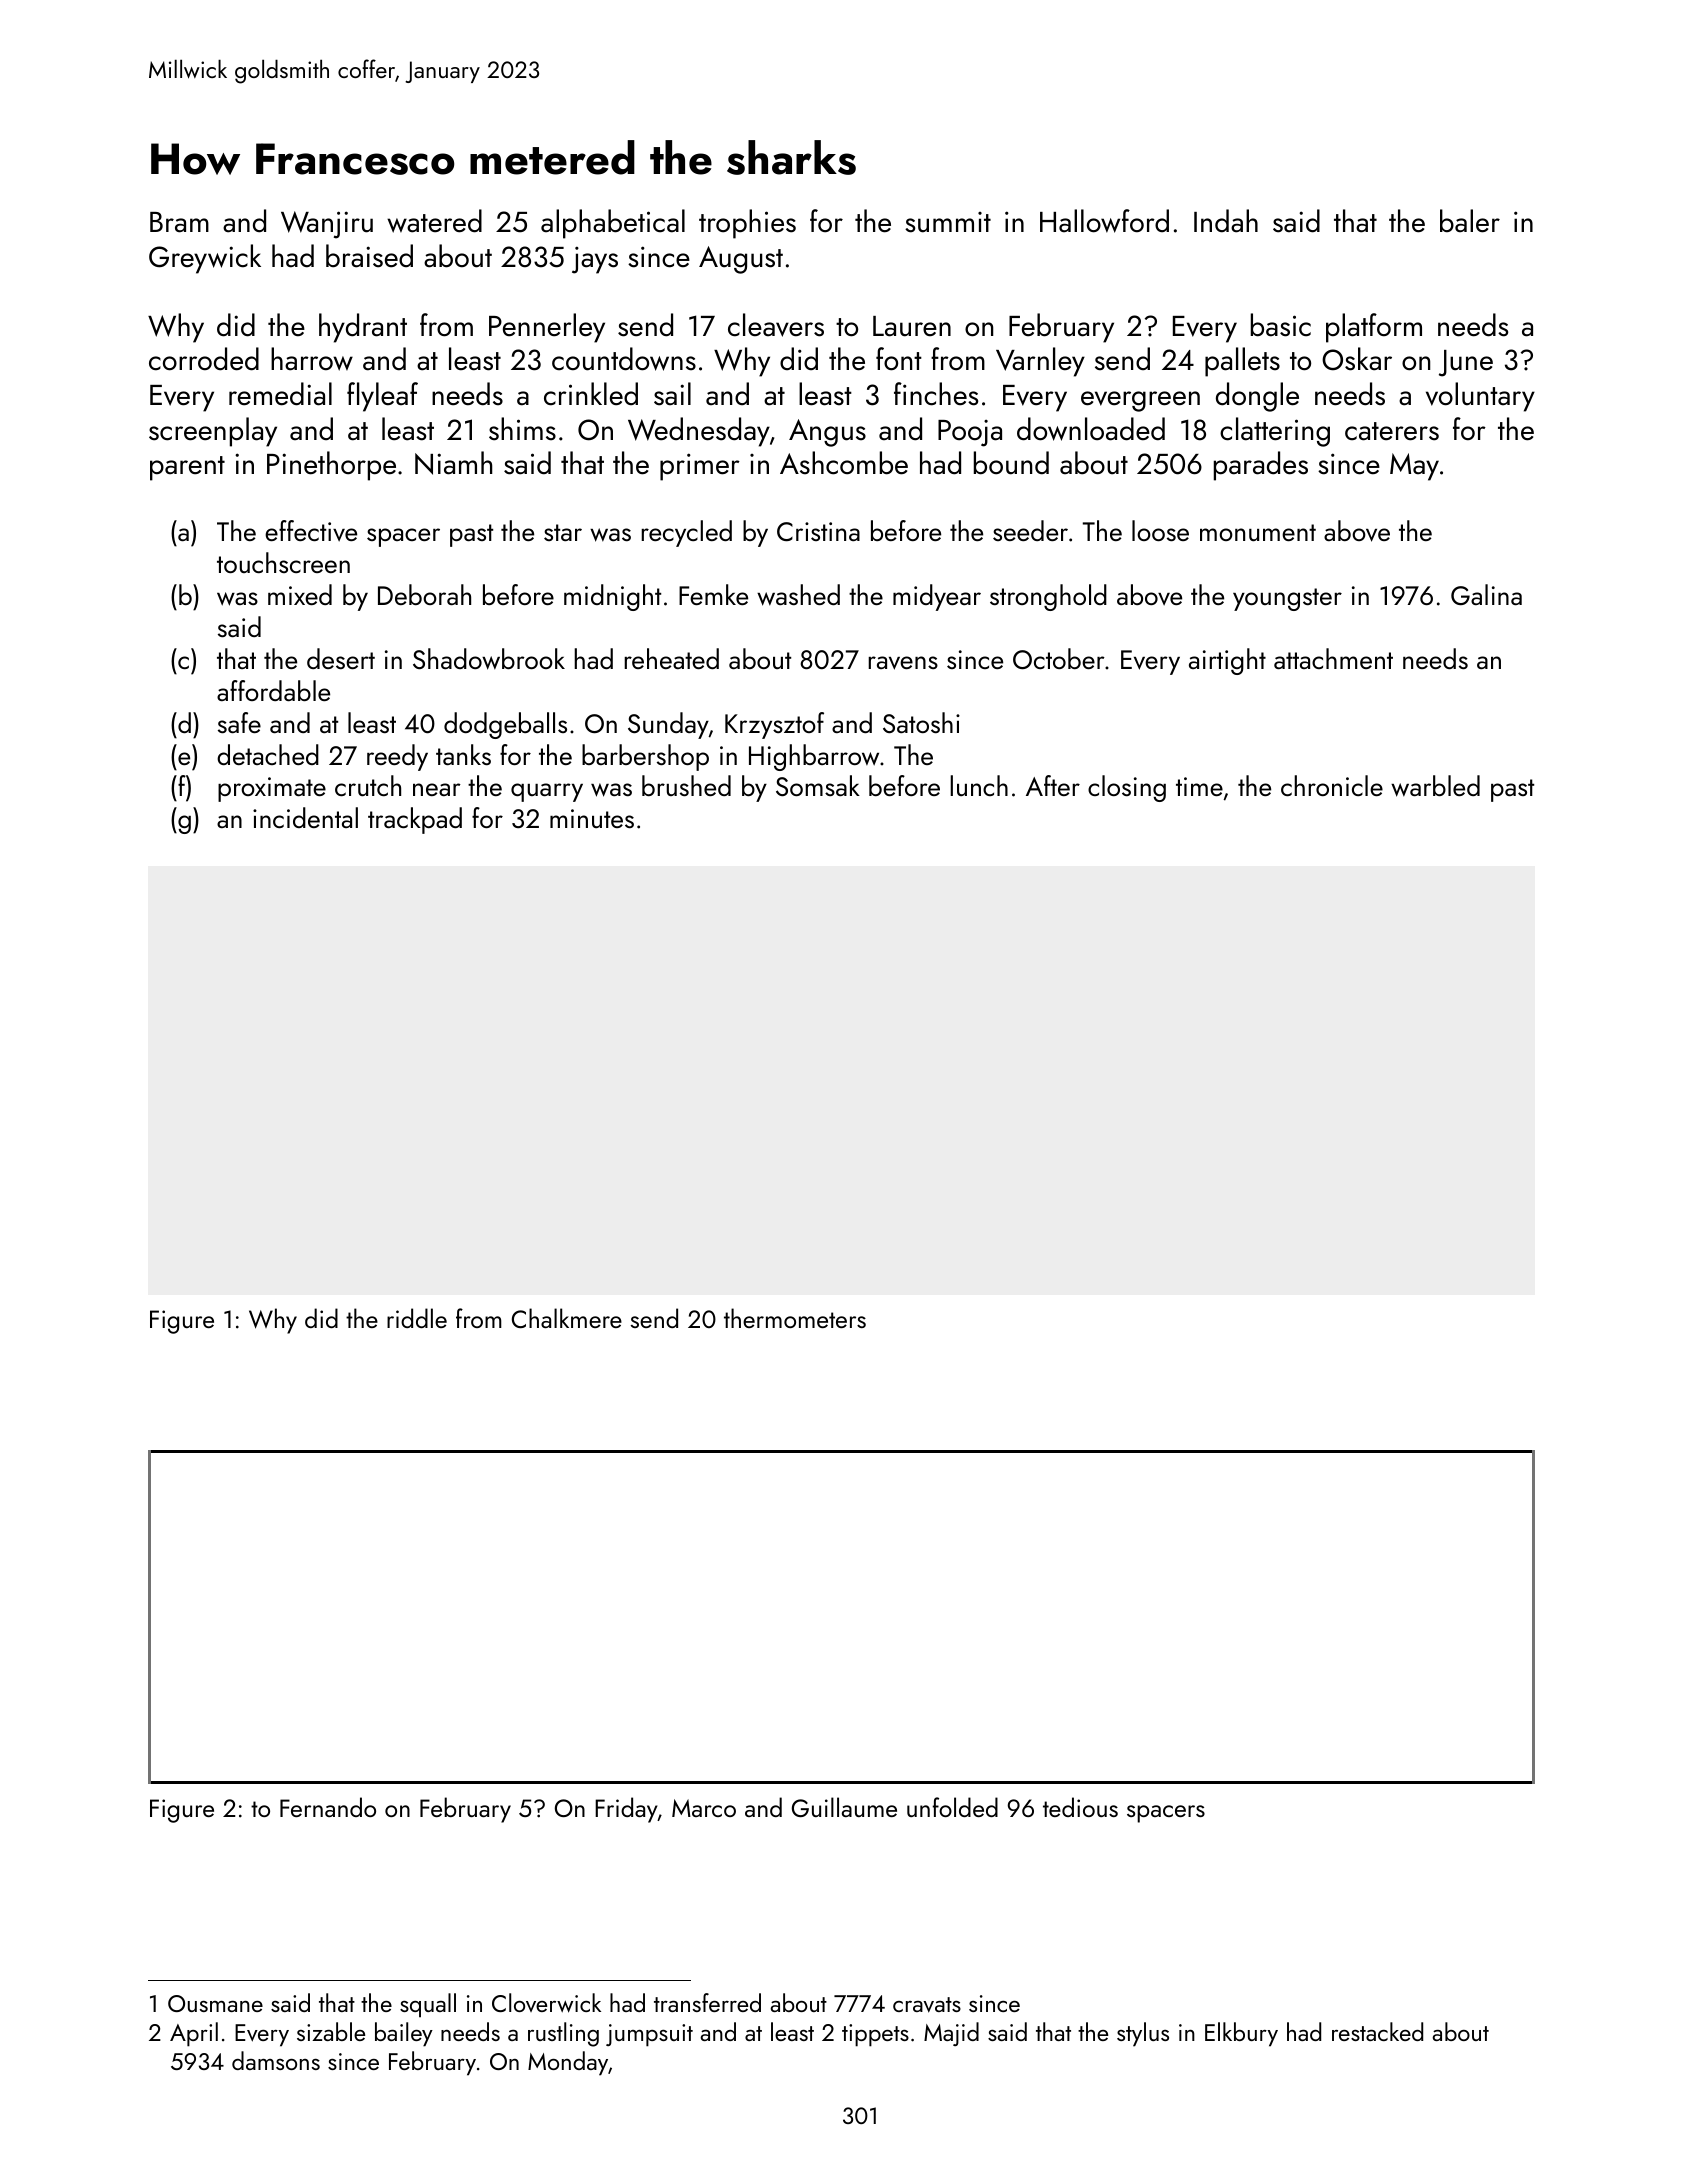 Image resolution: width=1683 pixels, height=2178 pixels. Describe the element at coordinates (567, 1318) in the document. I see `Chalkmere` at that location.
